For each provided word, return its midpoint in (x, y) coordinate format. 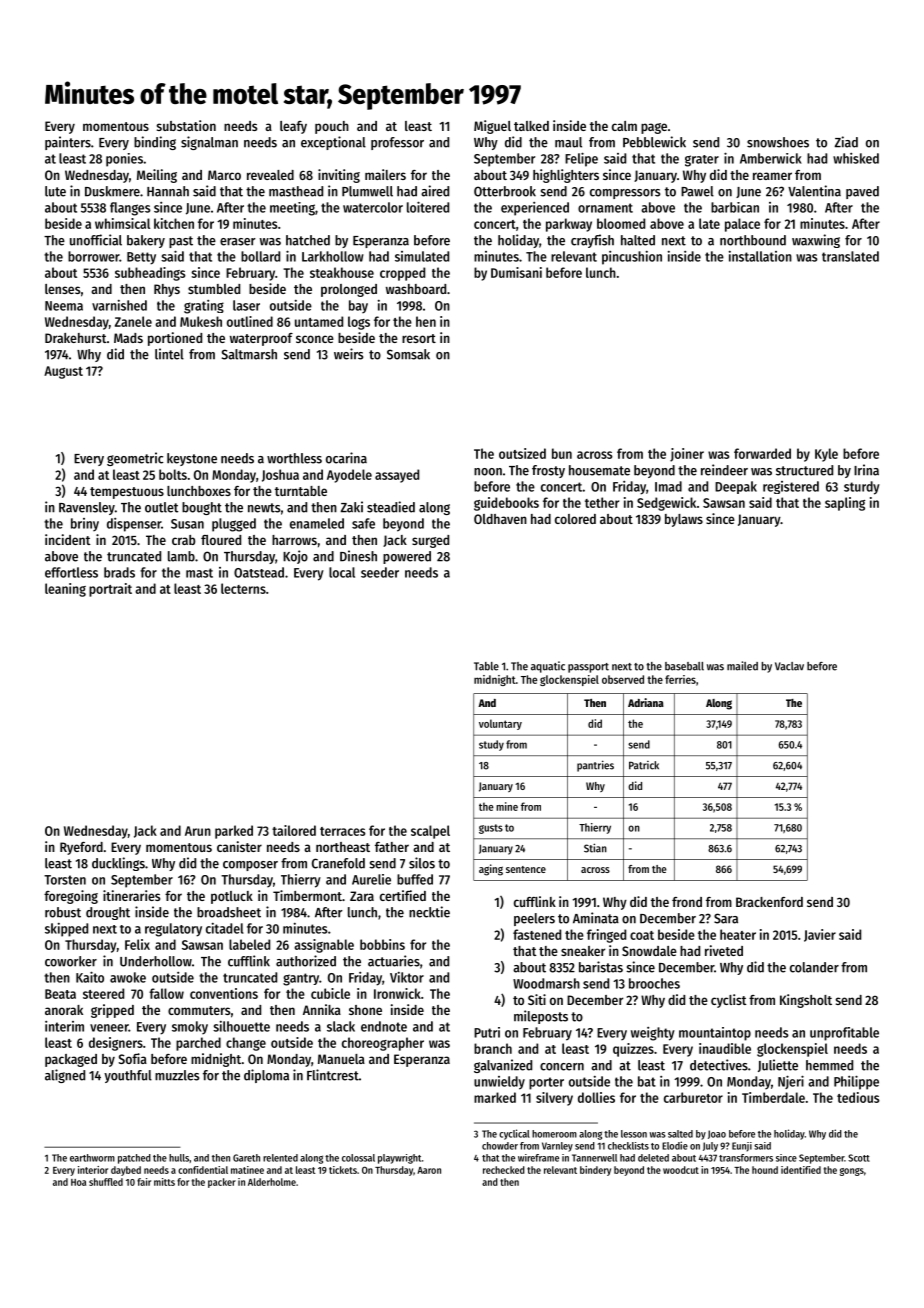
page (654, 128)
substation (186, 125)
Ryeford (81, 848)
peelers (534, 919)
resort (419, 338)
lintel (169, 354)
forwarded (762, 453)
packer (222, 1183)
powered (407, 557)
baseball (684, 666)
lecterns (243, 588)
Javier (820, 935)
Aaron (429, 1170)
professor (397, 143)
